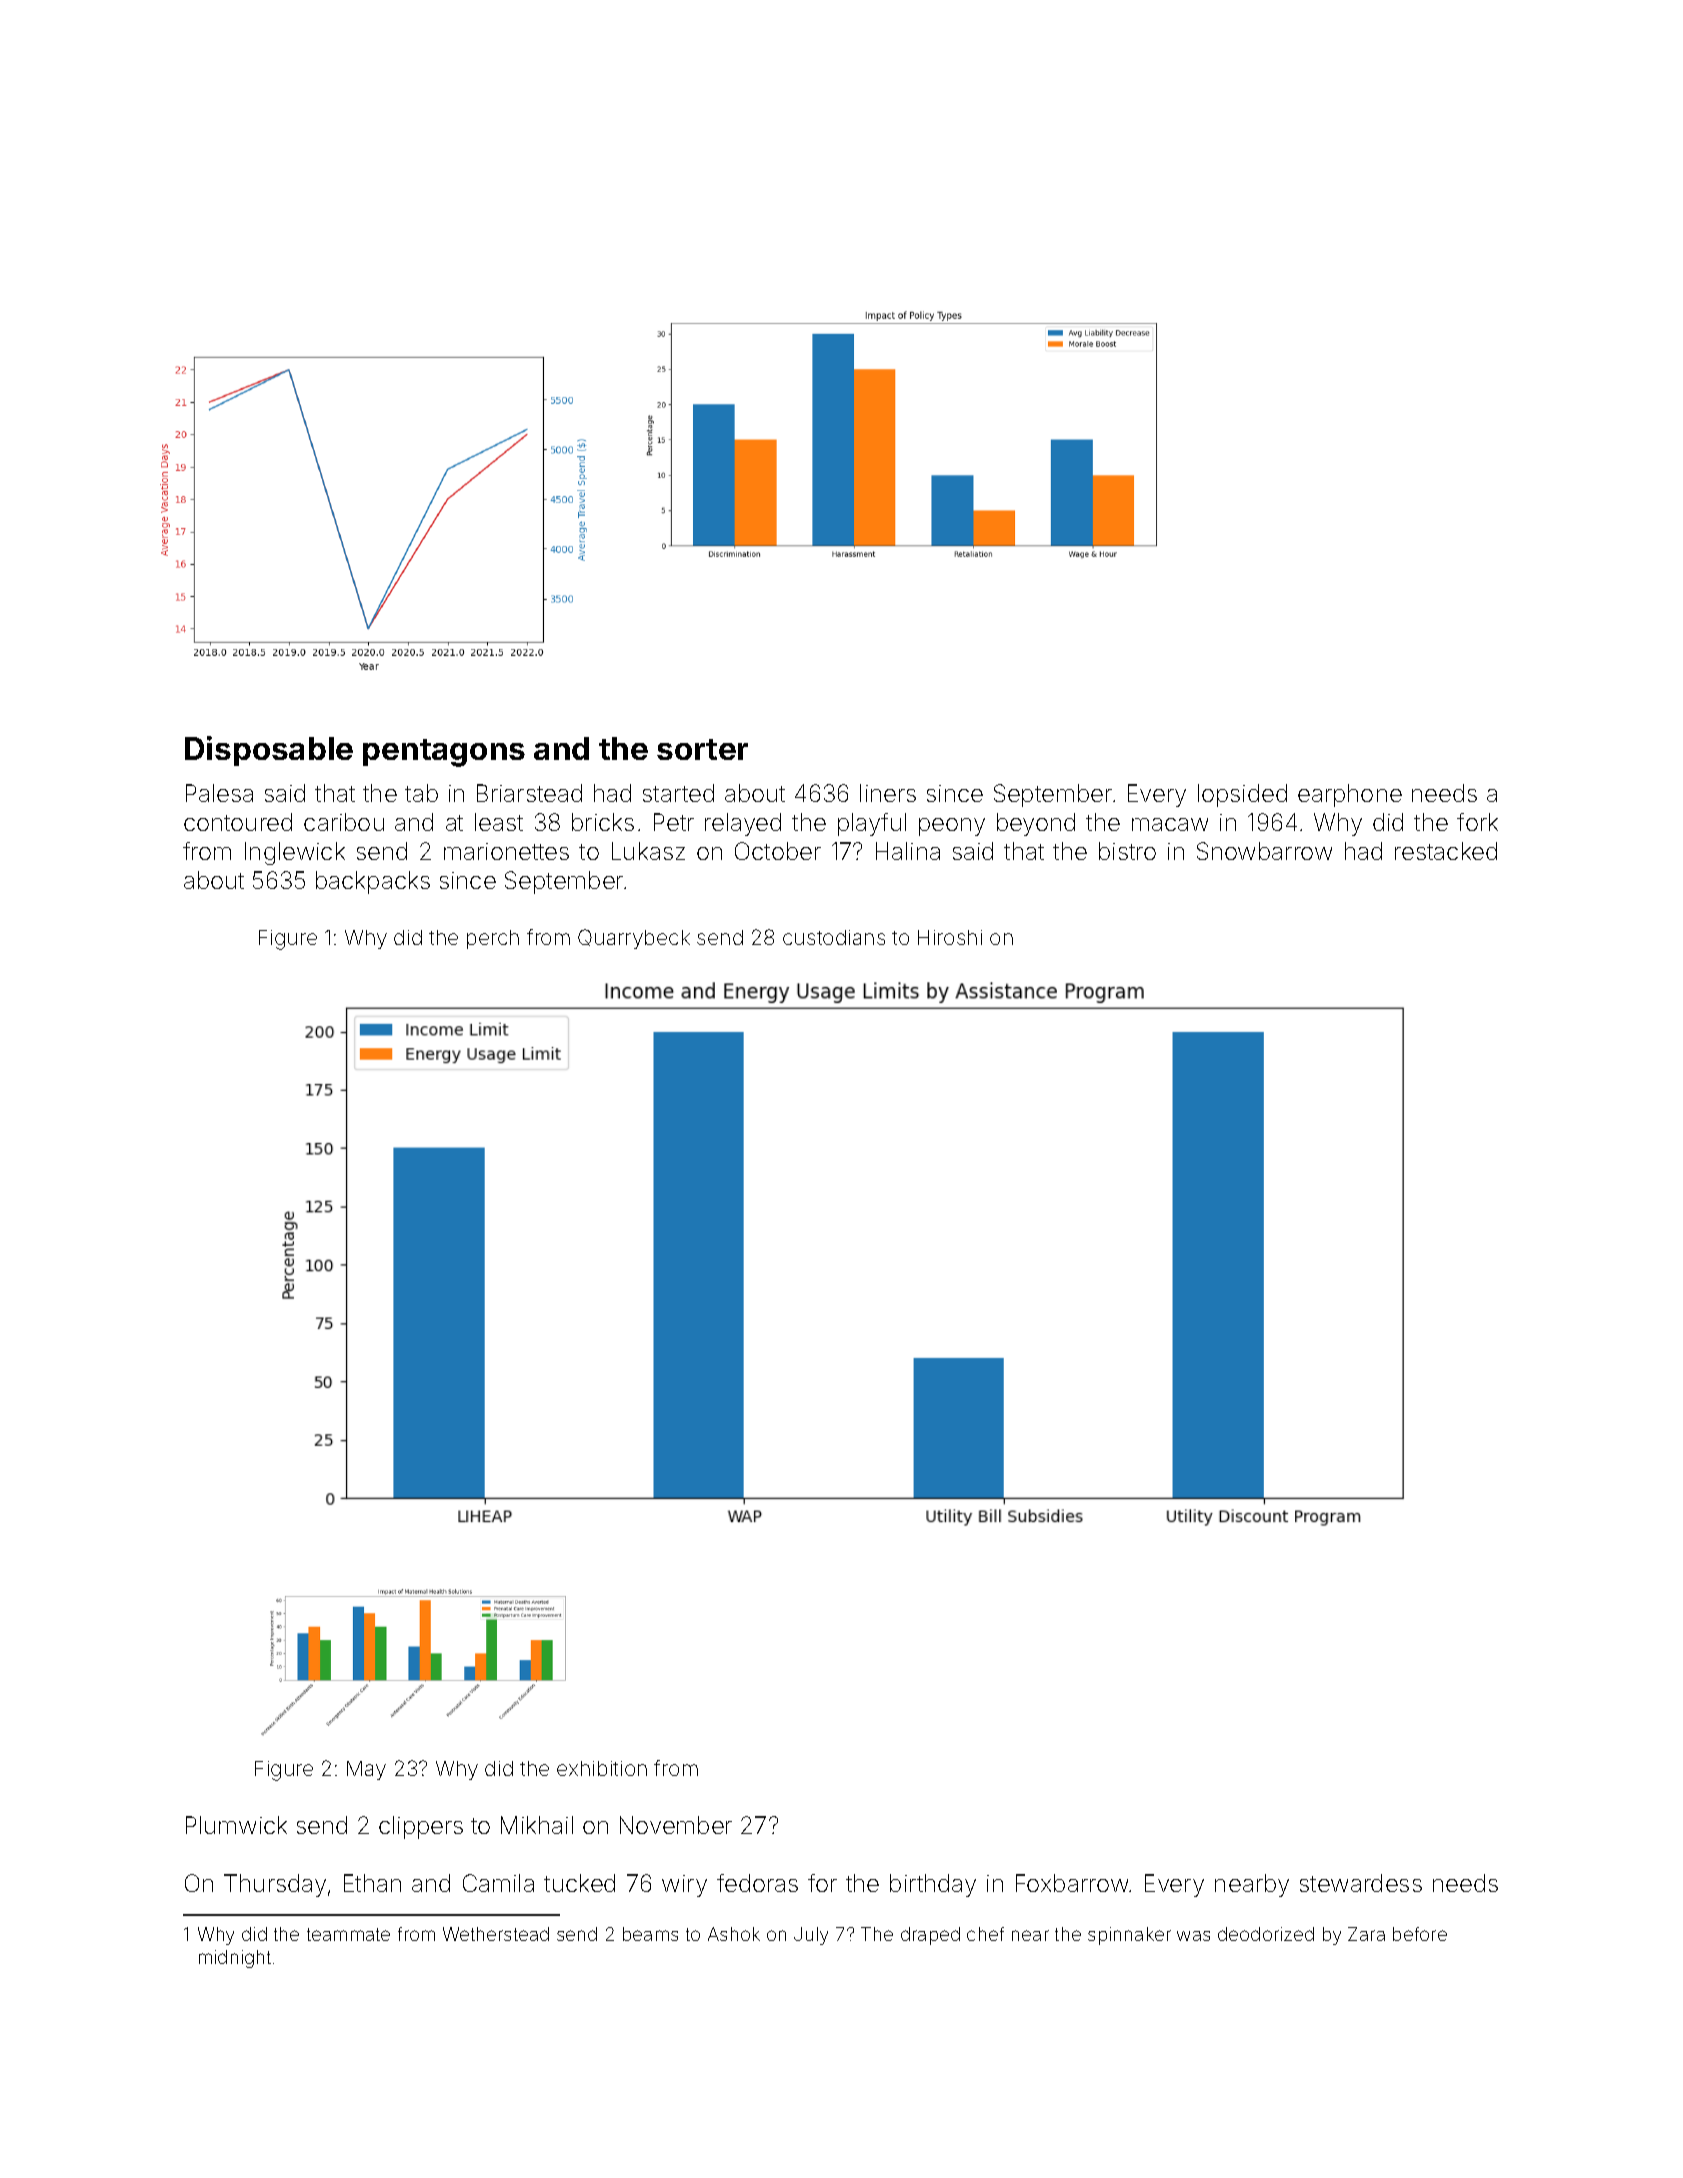 The image size is (1683, 2178). Describe the element at coordinates (930, 1936) in the document. I see `draped` at that location.
